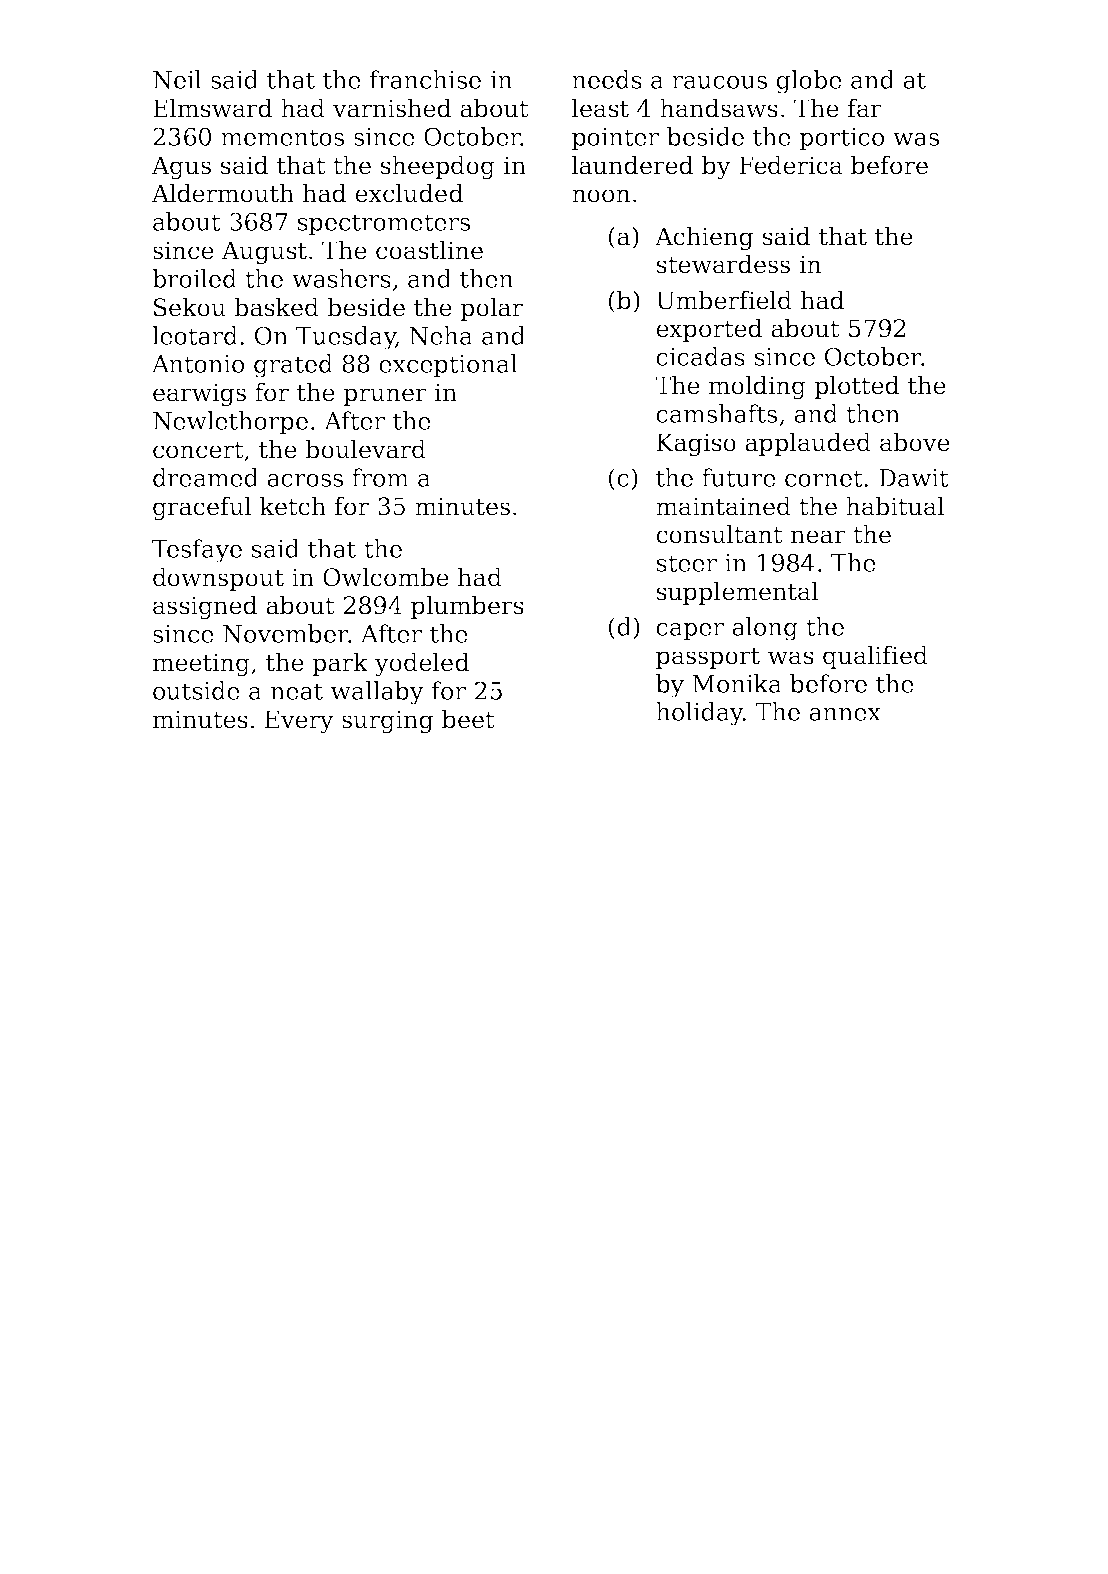 This screenshot has width=1108, height=1574. Describe the element at coordinates (841, 139) in the screenshot. I see `portico` at that location.
